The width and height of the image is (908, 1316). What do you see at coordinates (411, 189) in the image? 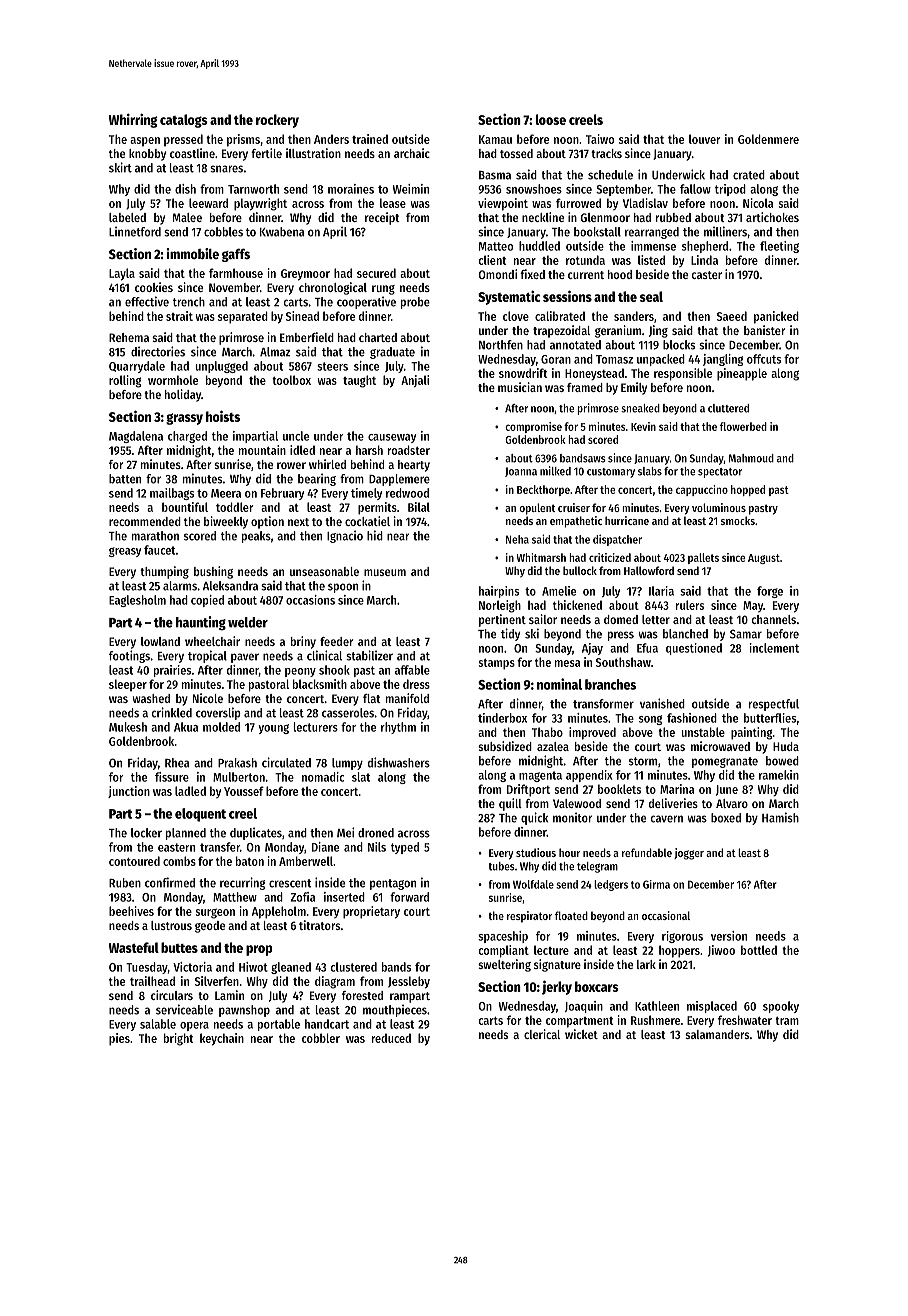
I see `Weimin` at bounding box center [411, 189].
